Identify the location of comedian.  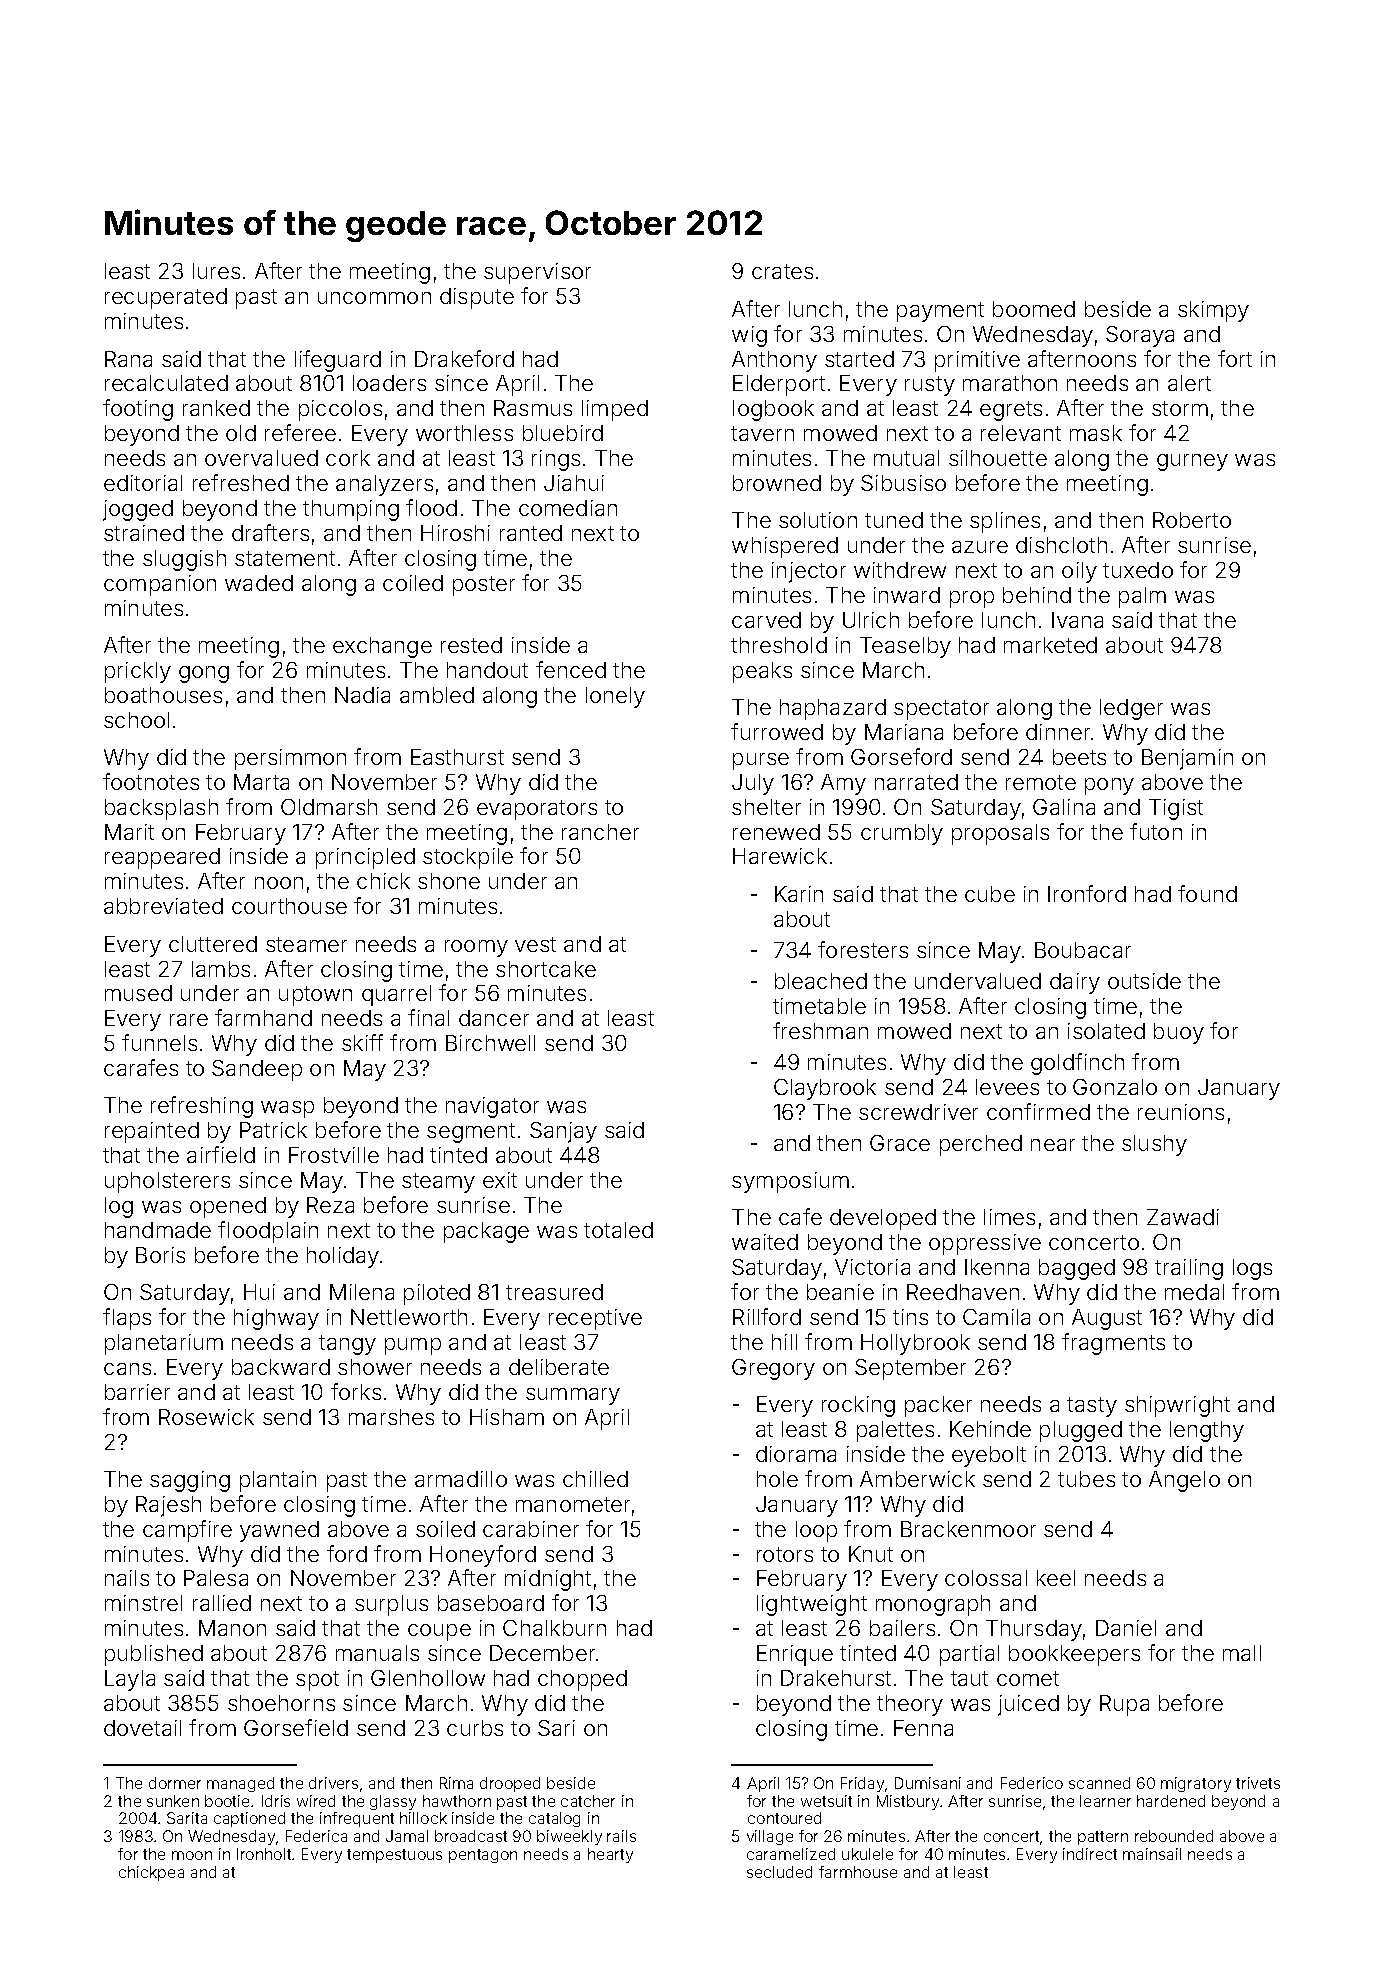
(568, 508).
